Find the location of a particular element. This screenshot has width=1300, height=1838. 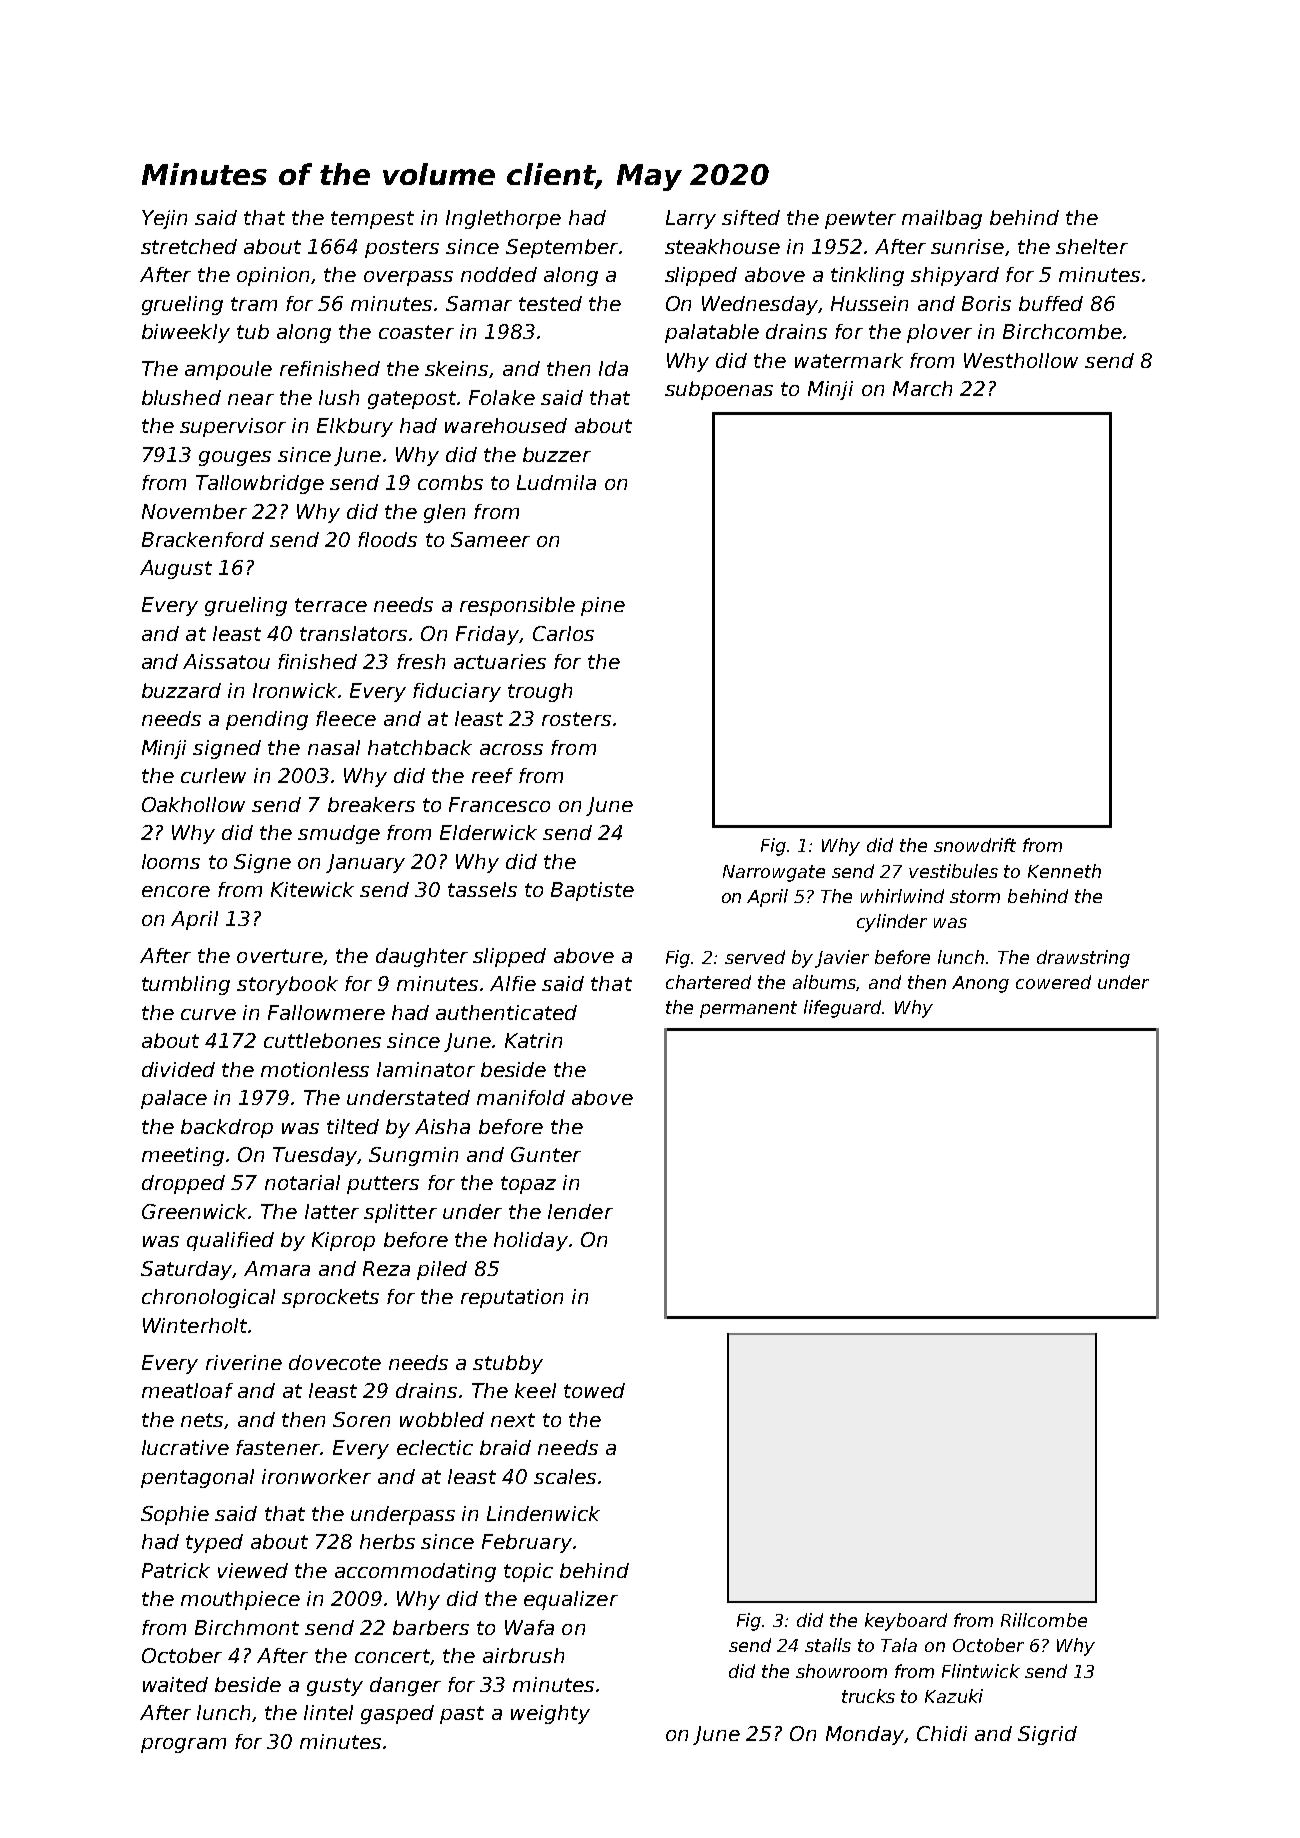

Sigrid is located at coordinates (1047, 1735).
